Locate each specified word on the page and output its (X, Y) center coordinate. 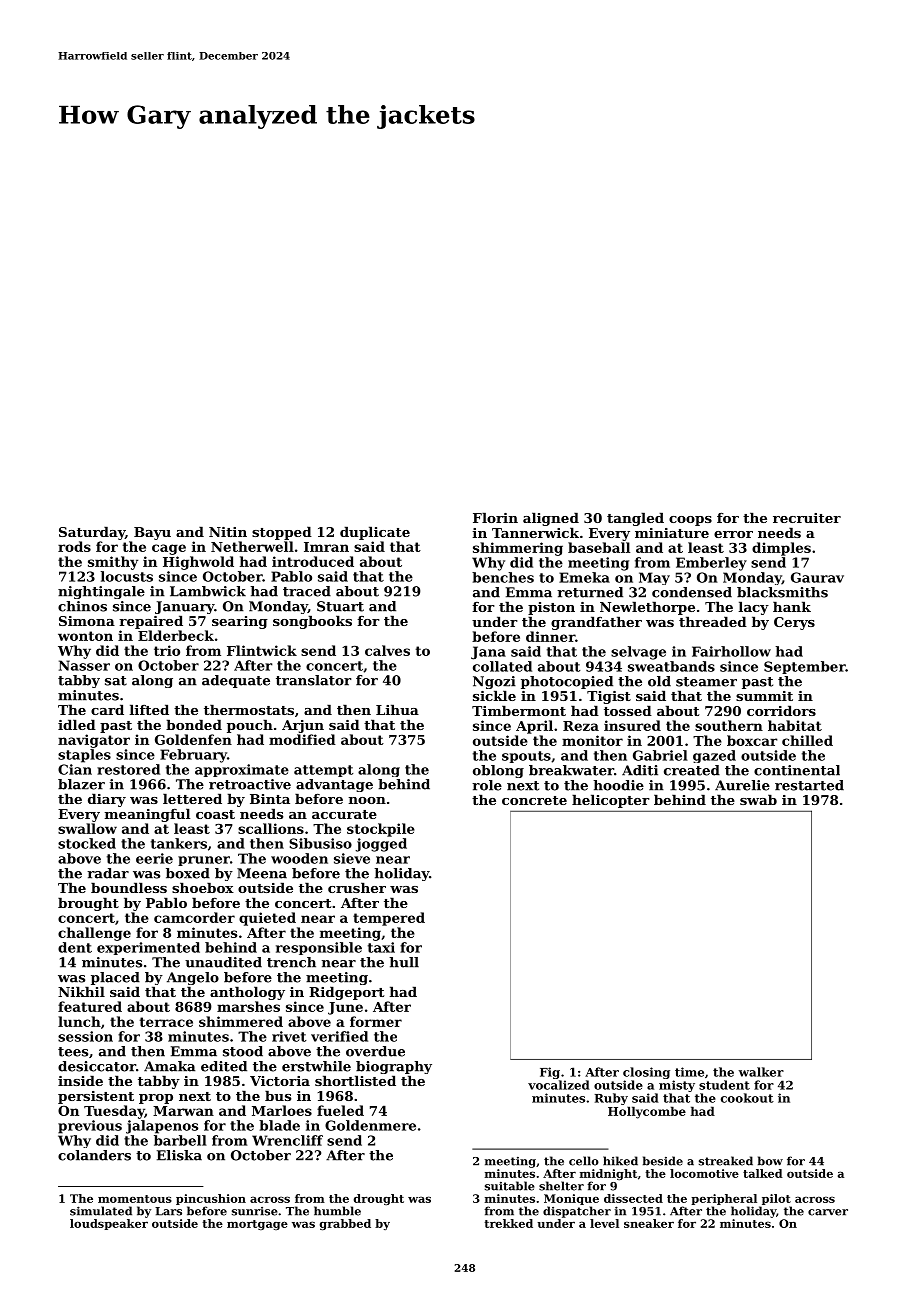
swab (758, 799)
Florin (495, 517)
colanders (94, 1155)
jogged (381, 845)
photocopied (567, 682)
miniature (672, 533)
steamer (706, 682)
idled (77, 724)
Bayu (152, 533)
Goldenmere (370, 1125)
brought (88, 904)
